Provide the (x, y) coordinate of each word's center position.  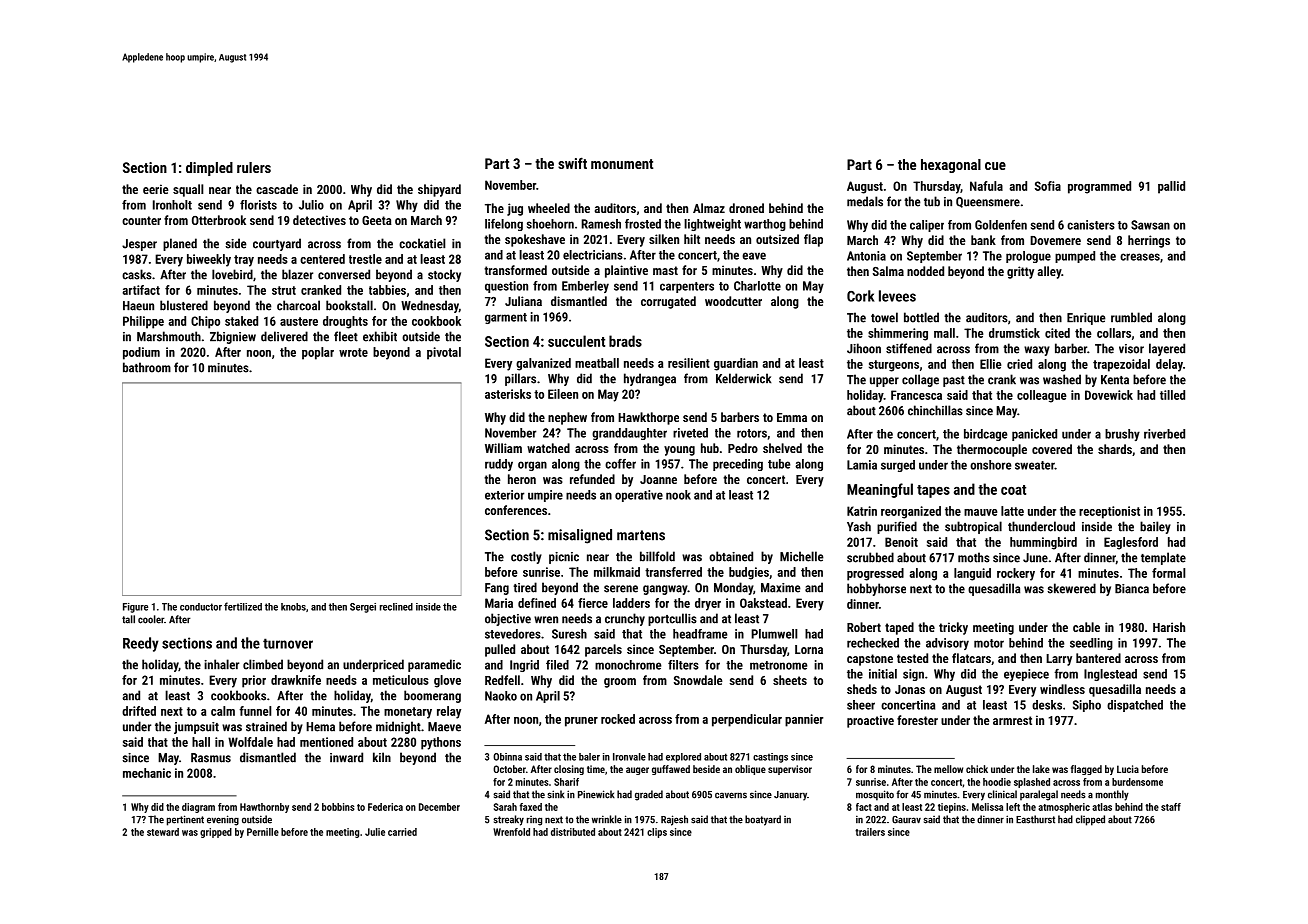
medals (865, 201)
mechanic (147, 773)
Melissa (987, 807)
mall (944, 333)
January (790, 796)
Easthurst (1035, 819)
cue (995, 166)
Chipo (205, 322)
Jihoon (864, 348)
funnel (255, 711)
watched (548, 448)
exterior (504, 495)
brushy (1122, 435)
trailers (870, 832)
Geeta (377, 220)
